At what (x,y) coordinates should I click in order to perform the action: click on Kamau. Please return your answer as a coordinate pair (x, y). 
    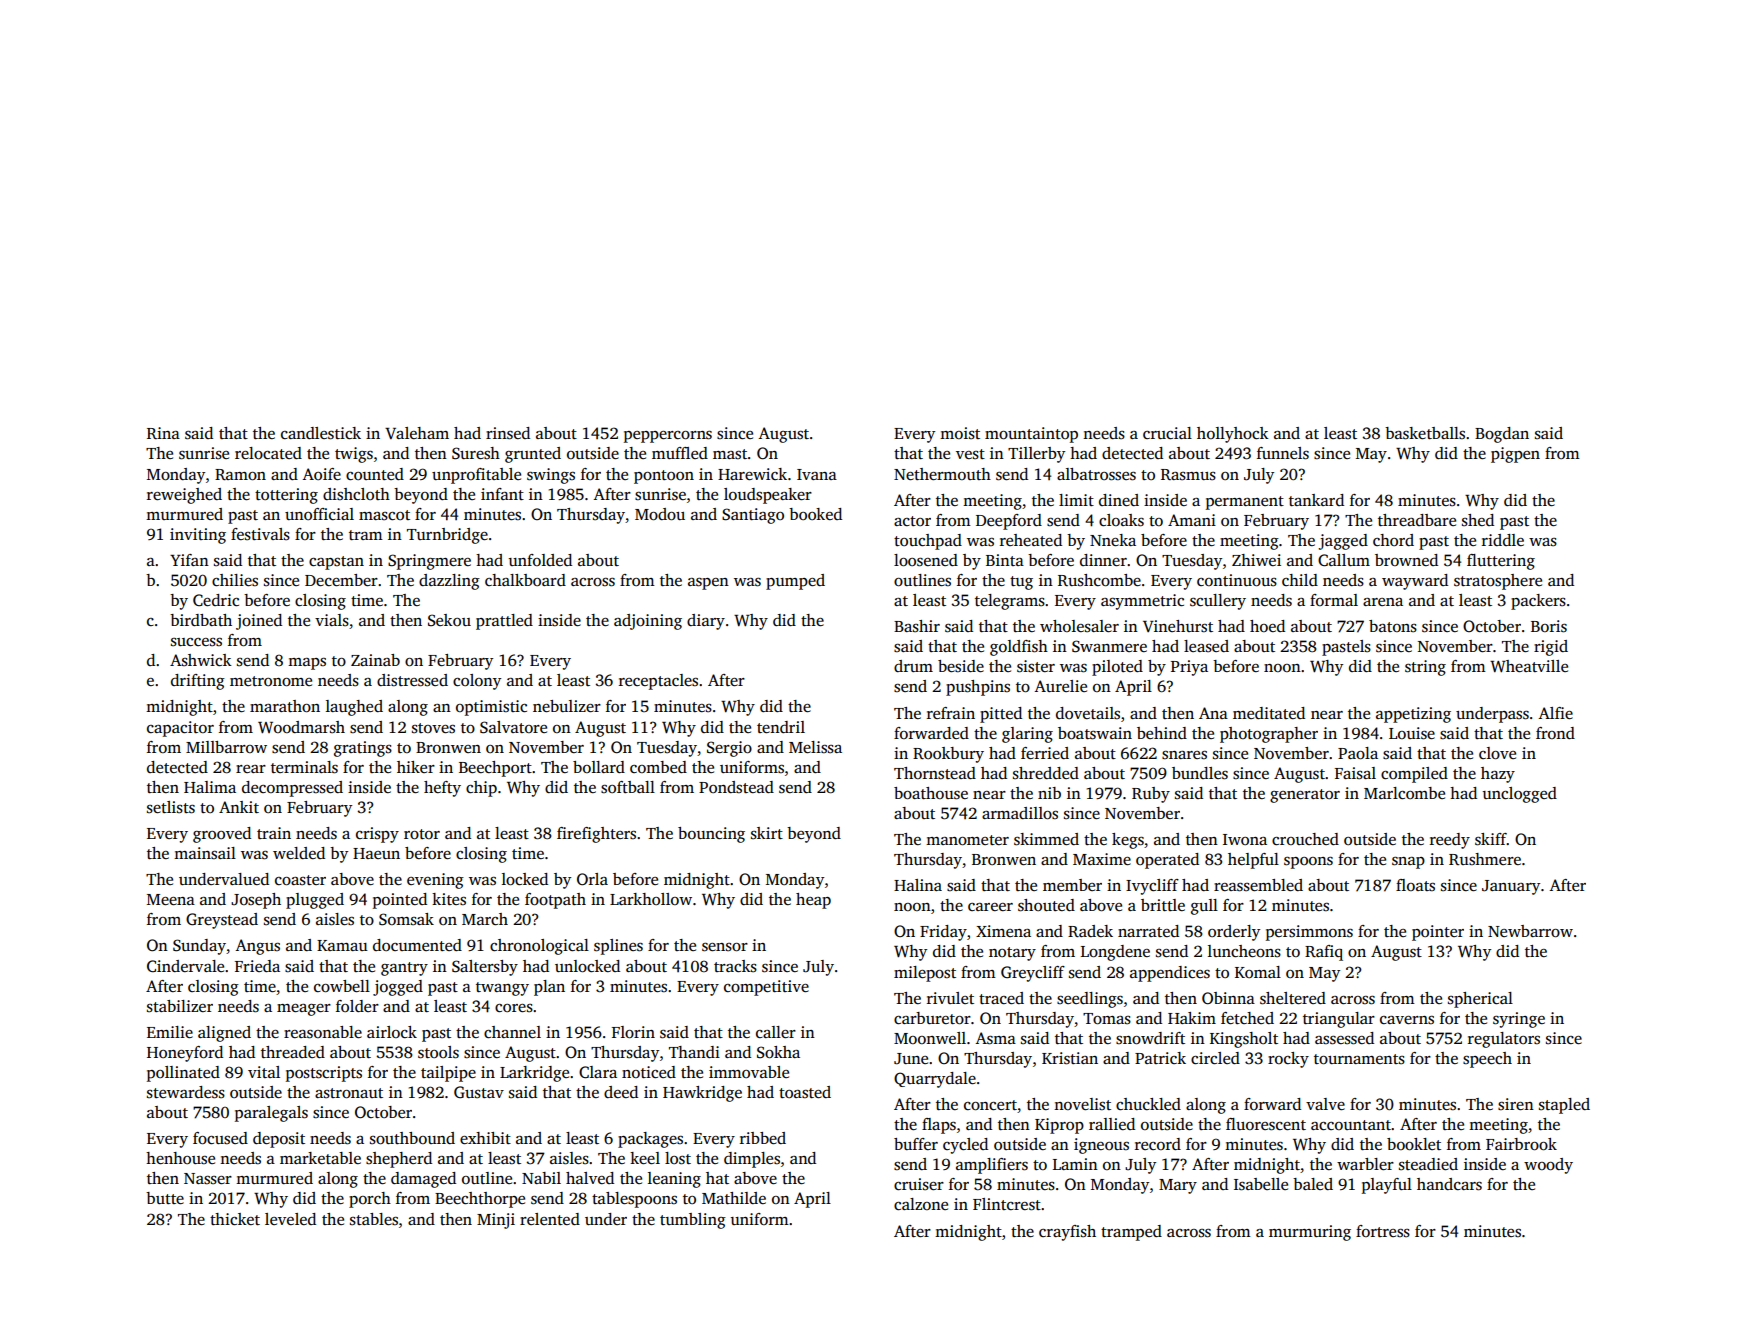
    Looking at the image, I should click on (342, 945).
